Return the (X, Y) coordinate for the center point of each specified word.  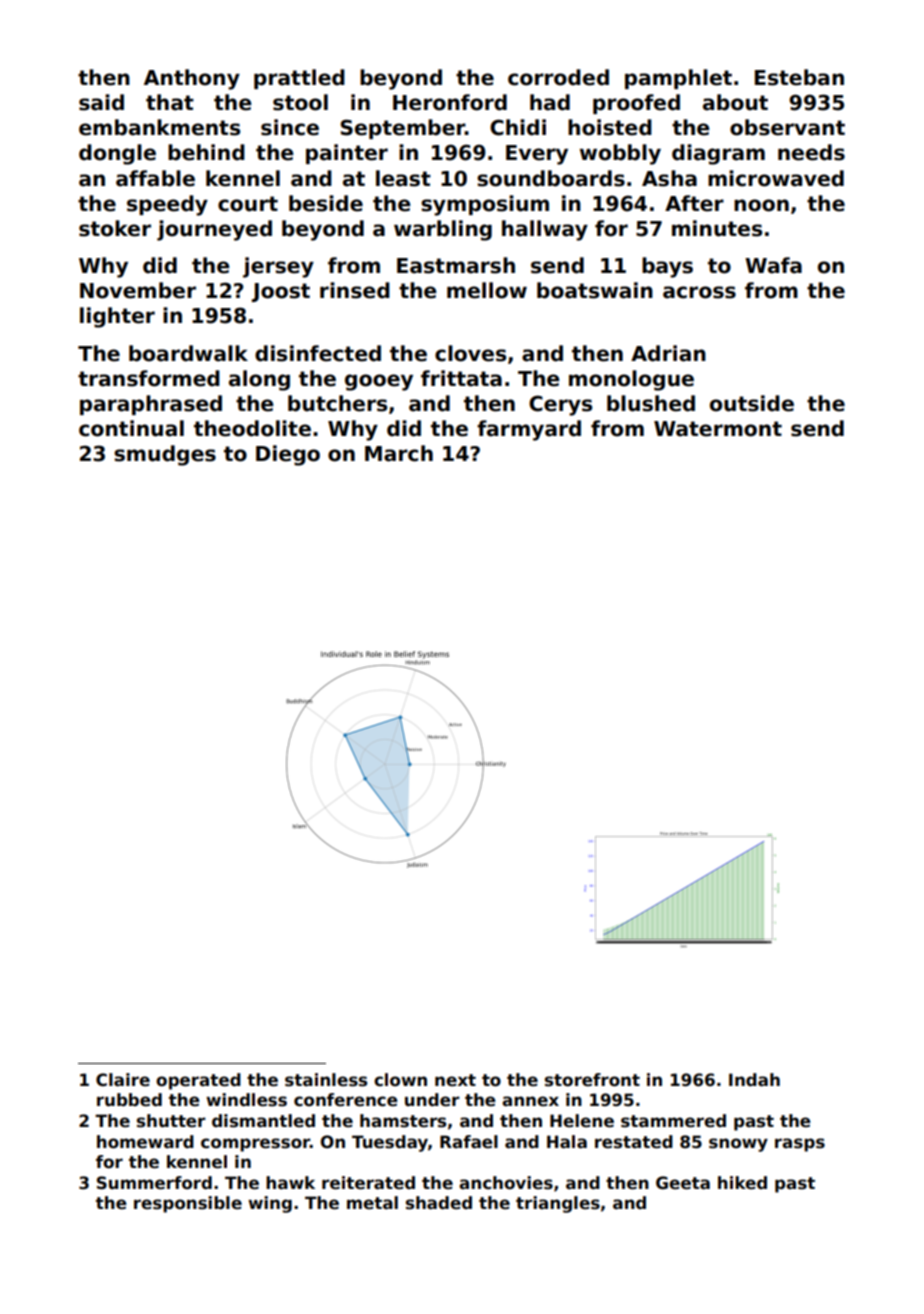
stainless (326, 1080)
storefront (592, 1080)
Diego (288, 455)
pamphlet (678, 79)
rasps (800, 1145)
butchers (337, 403)
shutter (171, 1121)
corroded (558, 77)
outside (752, 403)
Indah (754, 1080)
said (101, 102)
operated (198, 1081)
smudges (165, 455)
